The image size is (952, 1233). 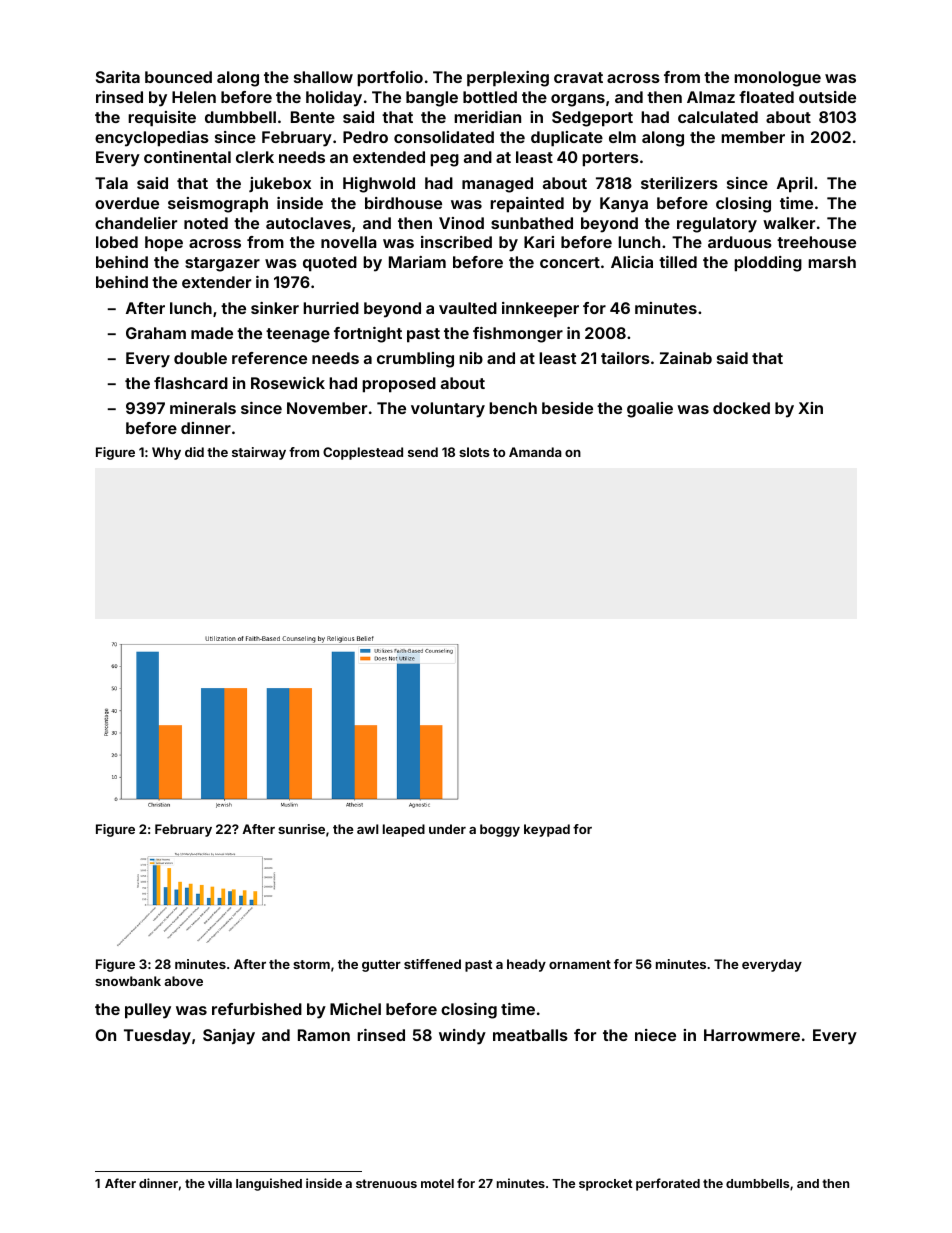 What do you see at coordinates (178, 77) in the screenshot?
I see `bounced` at bounding box center [178, 77].
